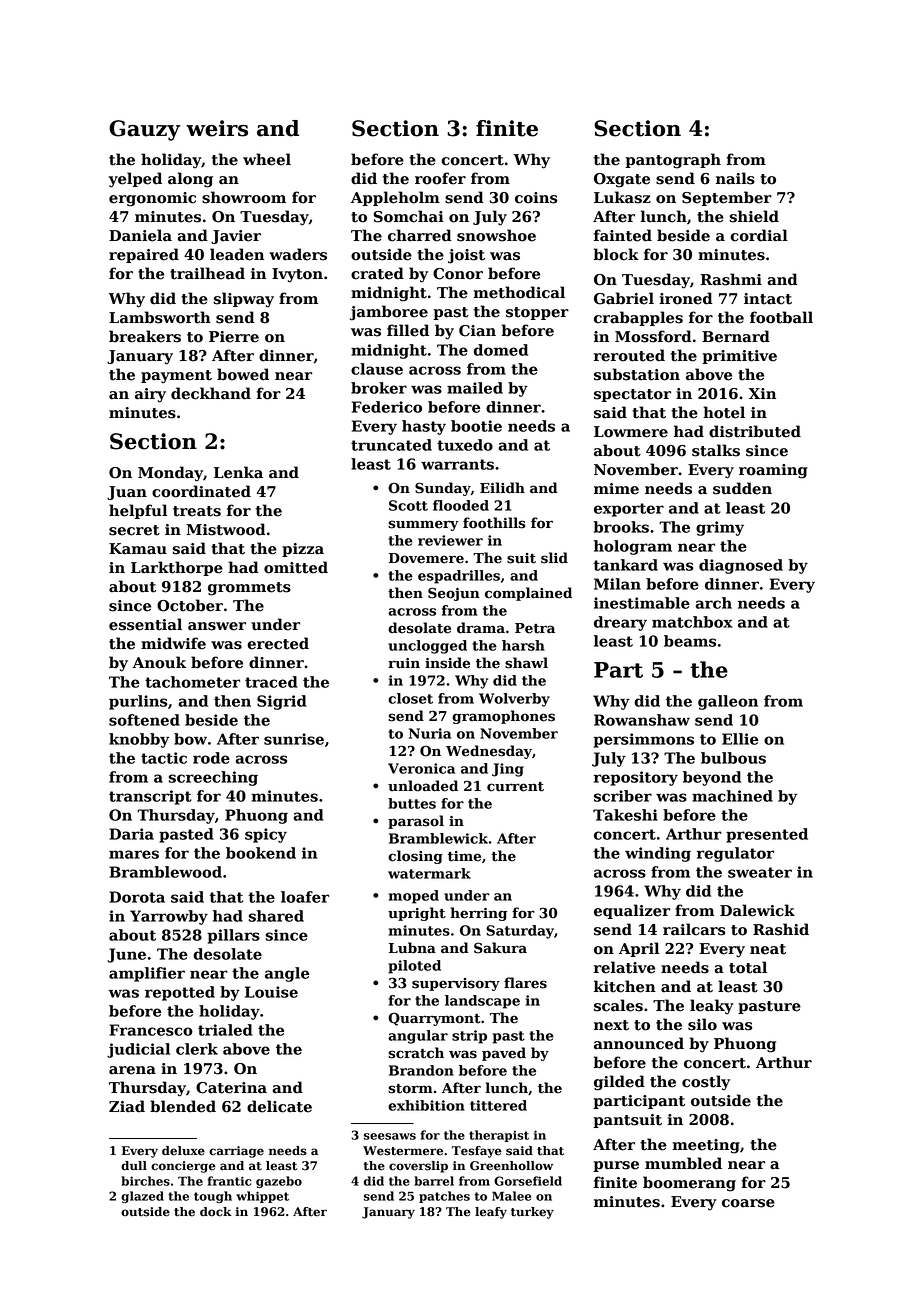  I want to click on along, so click(190, 180).
